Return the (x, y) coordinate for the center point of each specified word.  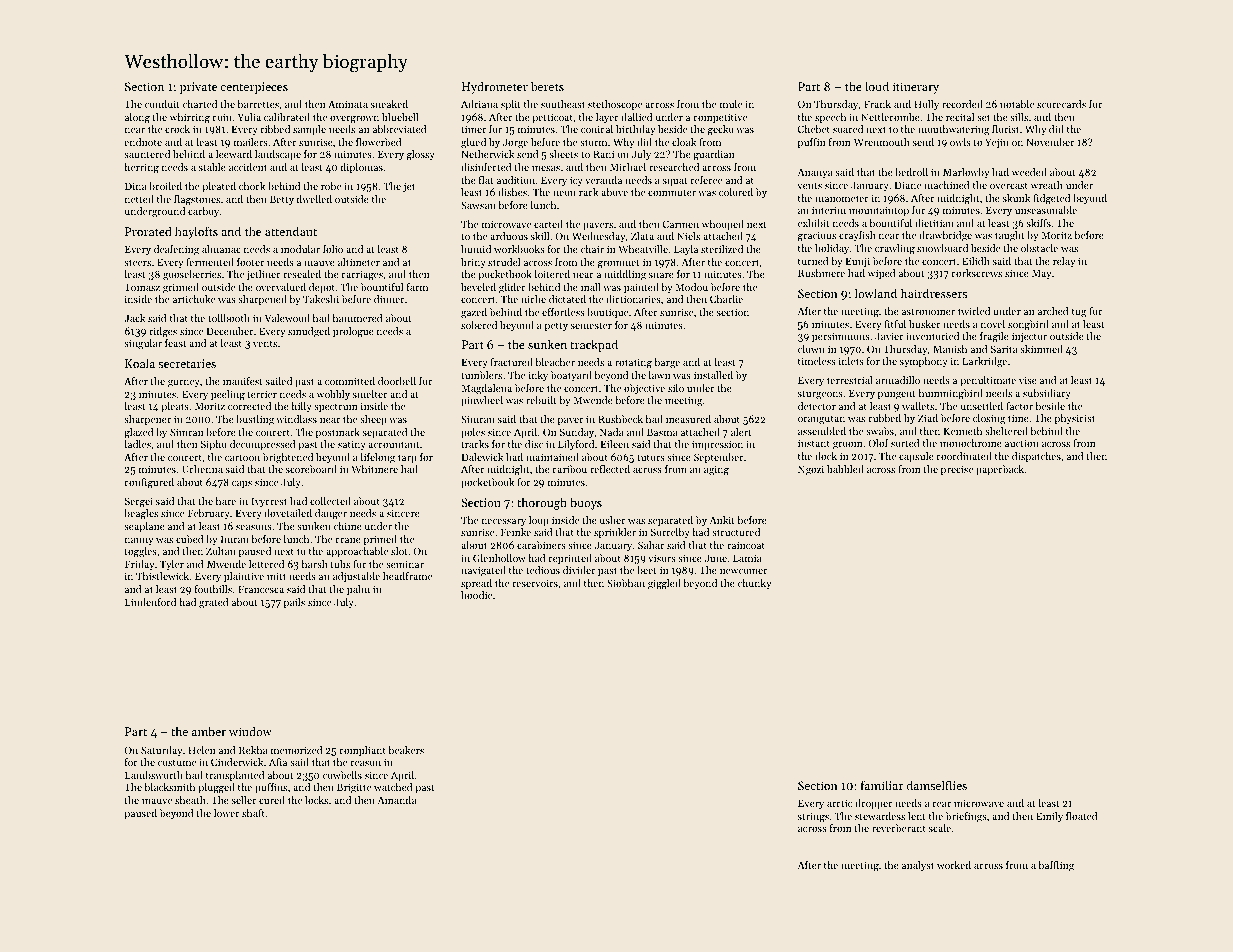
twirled (974, 311)
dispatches (1036, 457)
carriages (362, 275)
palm (358, 590)
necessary (504, 522)
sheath (190, 800)
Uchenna (202, 469)
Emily (1049, 817)
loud (877, 86)
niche (533, 299)
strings (813, 817)
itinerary (916, 88)
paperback (1000, 470)
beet (647, 570)
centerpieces (254, 88)
